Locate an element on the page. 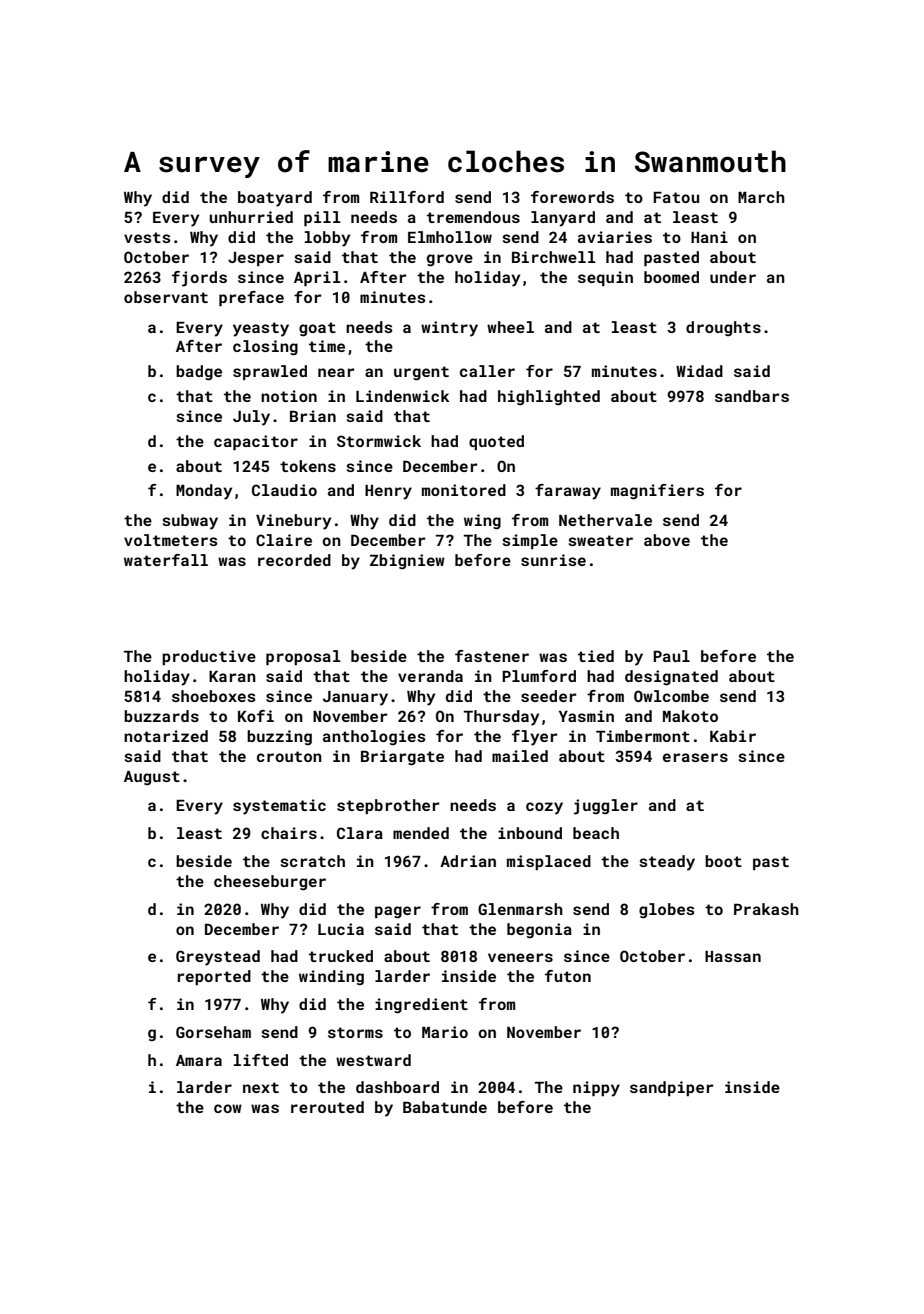 This document has width=924, height=1314. sandpiper is located at coordinates (672, 1088).
